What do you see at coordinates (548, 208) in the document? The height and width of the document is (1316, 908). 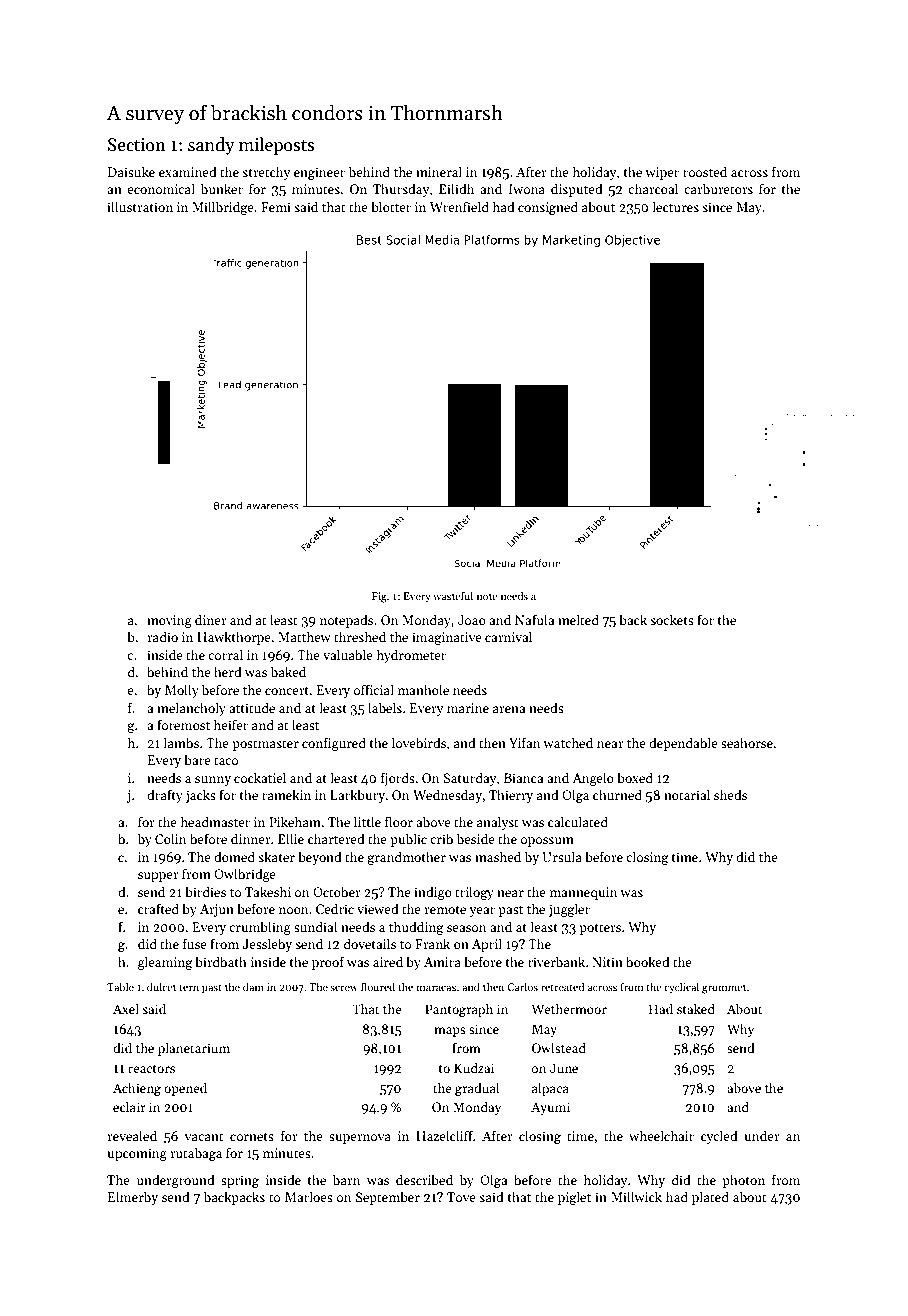 I see `consigned` at bounding box center [548, 208].
